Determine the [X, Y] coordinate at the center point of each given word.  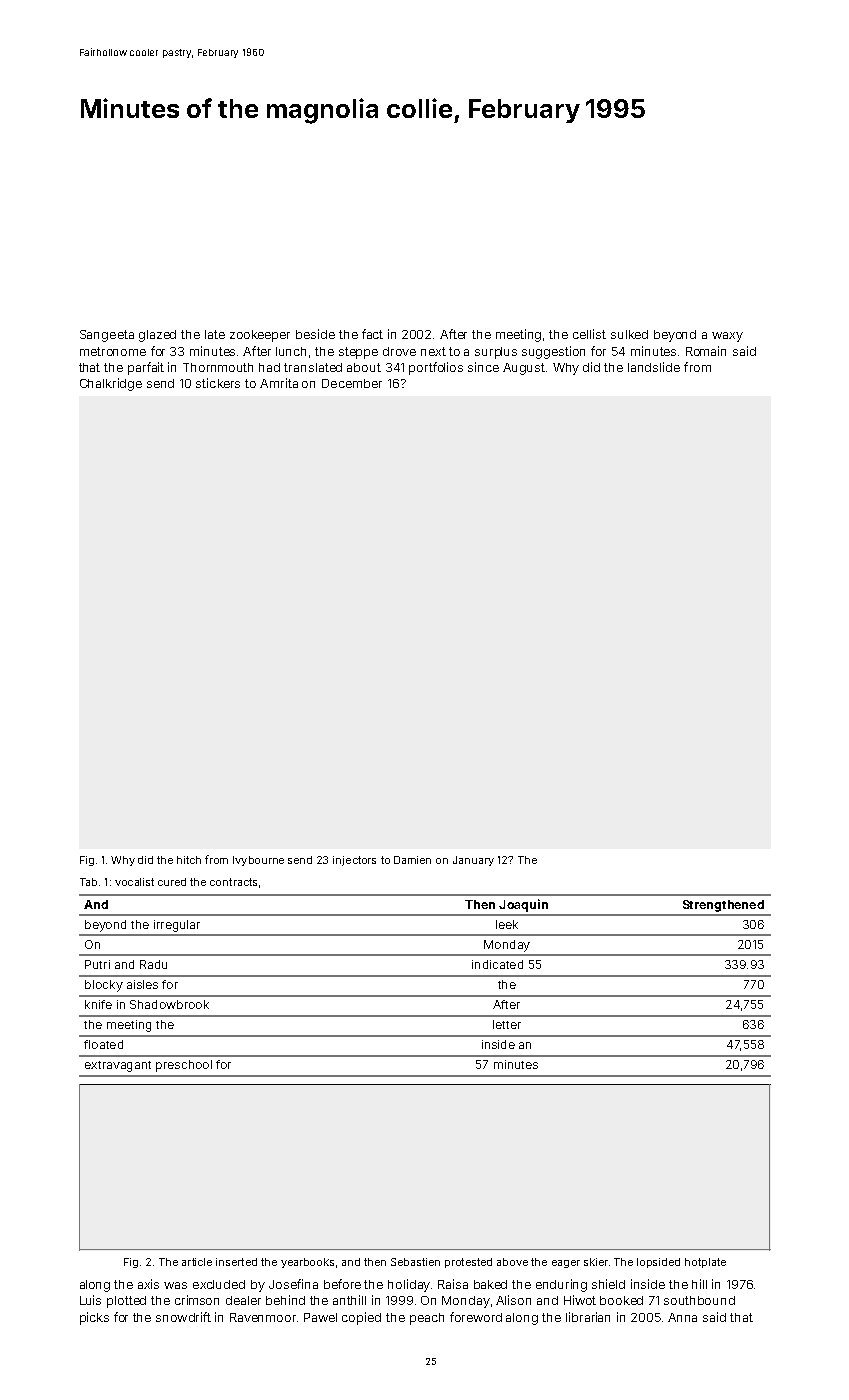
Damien [412, 860]
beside [315, 334]
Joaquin [523, 905]
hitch [189, 860]
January [473, 861]
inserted [236, 1262]
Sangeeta [107, 336]
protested [468, 1263]
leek [507, 924]
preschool [184, 1066]
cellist [589, 334]
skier [596, 1262]
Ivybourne [258, 861]
